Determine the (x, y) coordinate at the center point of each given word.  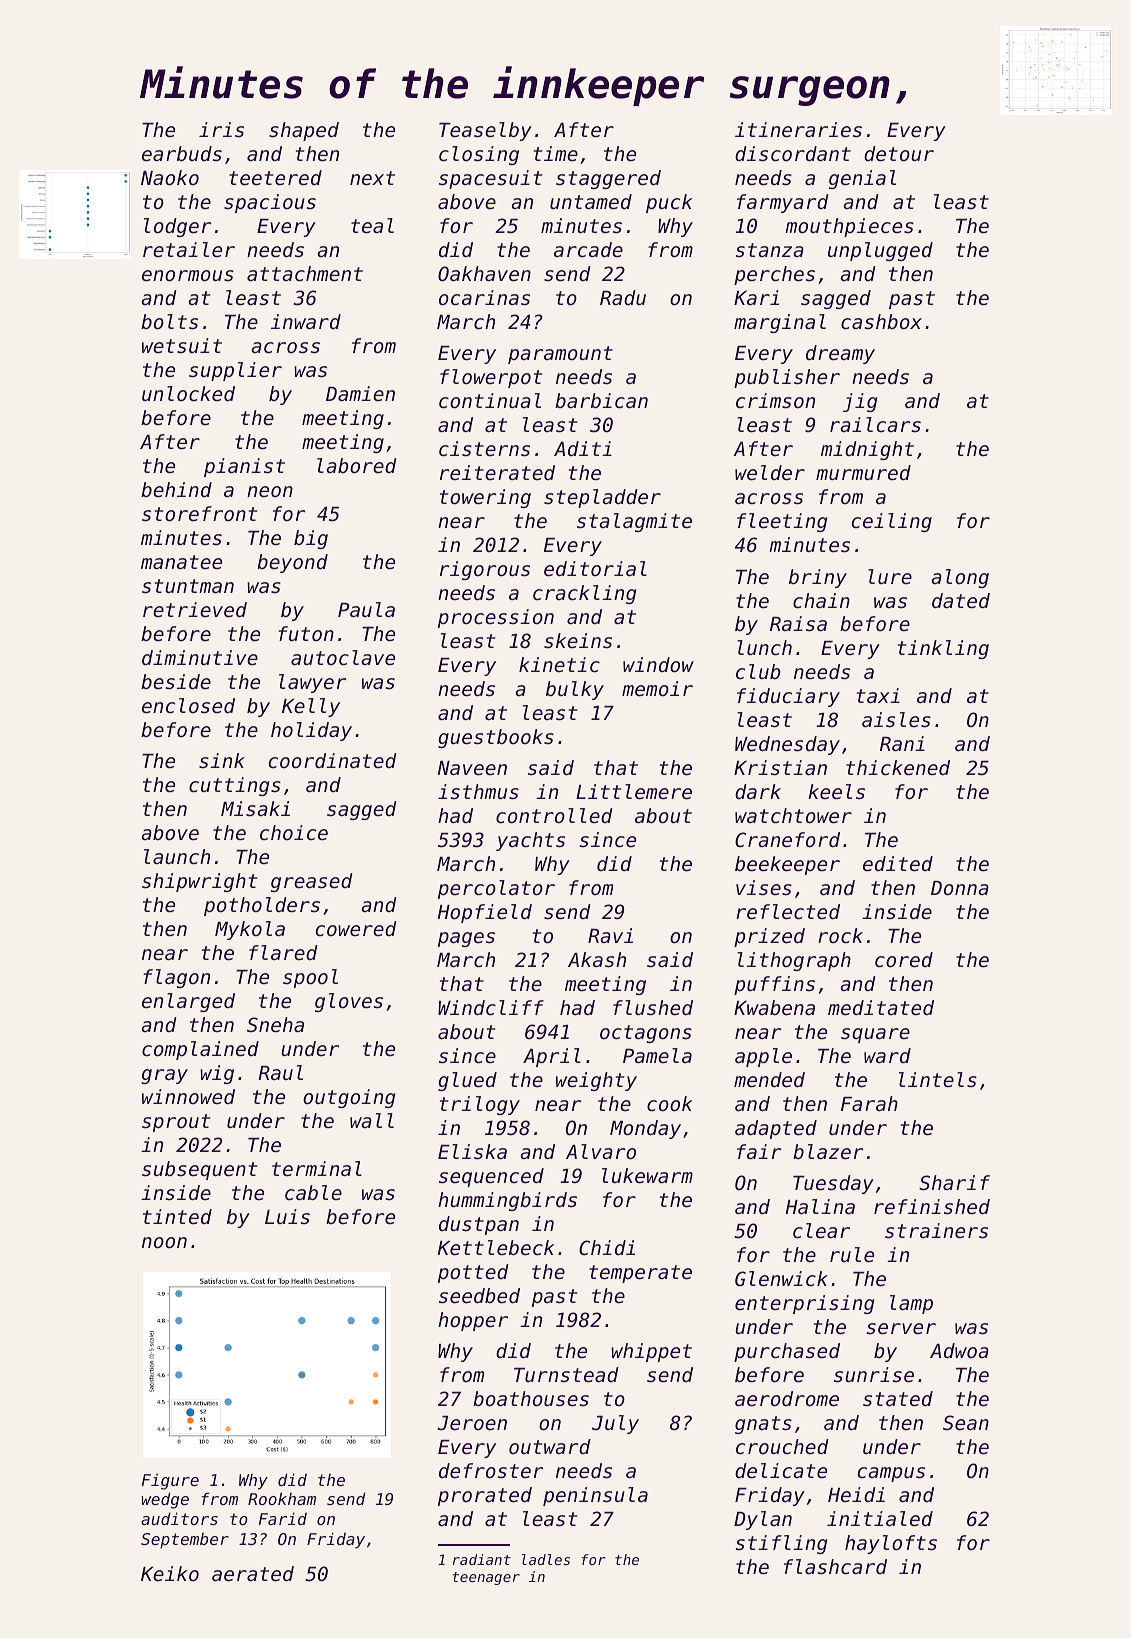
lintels (938, 1080)
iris (221, 130)
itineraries (798, 130)
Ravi (610, 935)
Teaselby (485, 131)
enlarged (188, 1002)
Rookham (282, 1498)
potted (473, 1273)
